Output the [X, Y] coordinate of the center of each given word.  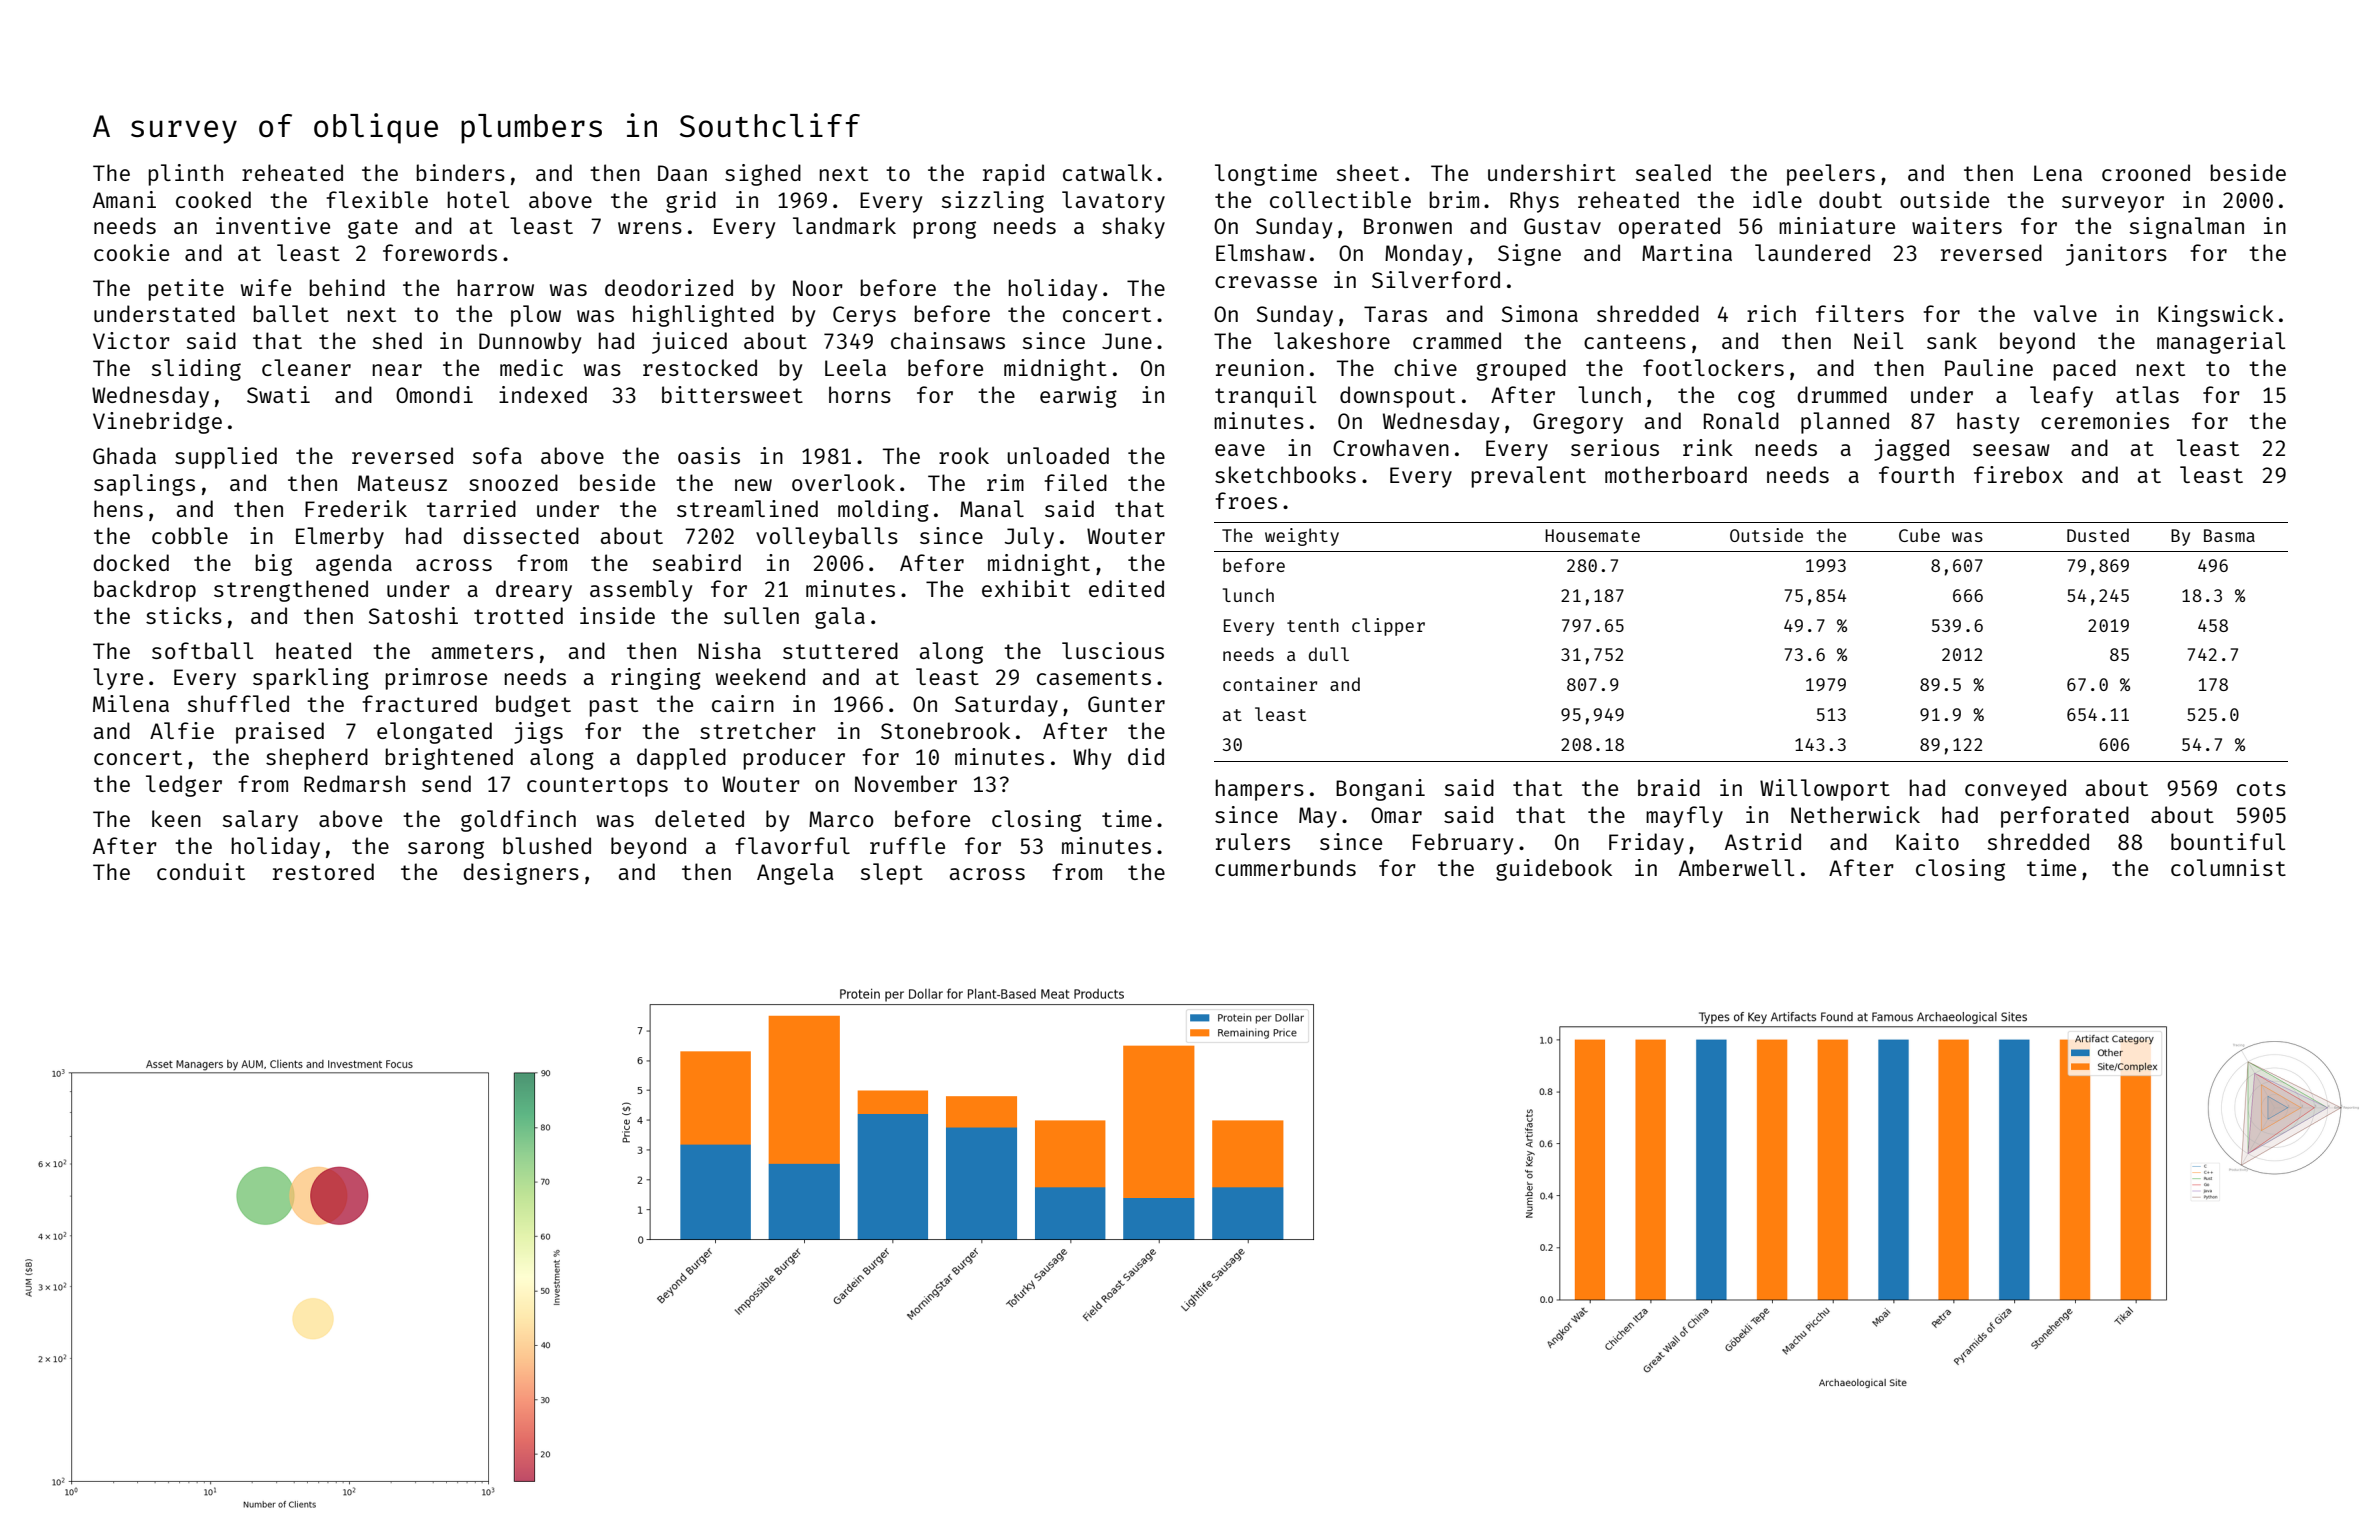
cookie [131, 252]
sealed [1673, 172]
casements [1094, 677]
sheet [1368, 172]
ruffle [907, 845]
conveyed [2015, 790]
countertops [597, 787]
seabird [697, 562]
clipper [1388, 627]
